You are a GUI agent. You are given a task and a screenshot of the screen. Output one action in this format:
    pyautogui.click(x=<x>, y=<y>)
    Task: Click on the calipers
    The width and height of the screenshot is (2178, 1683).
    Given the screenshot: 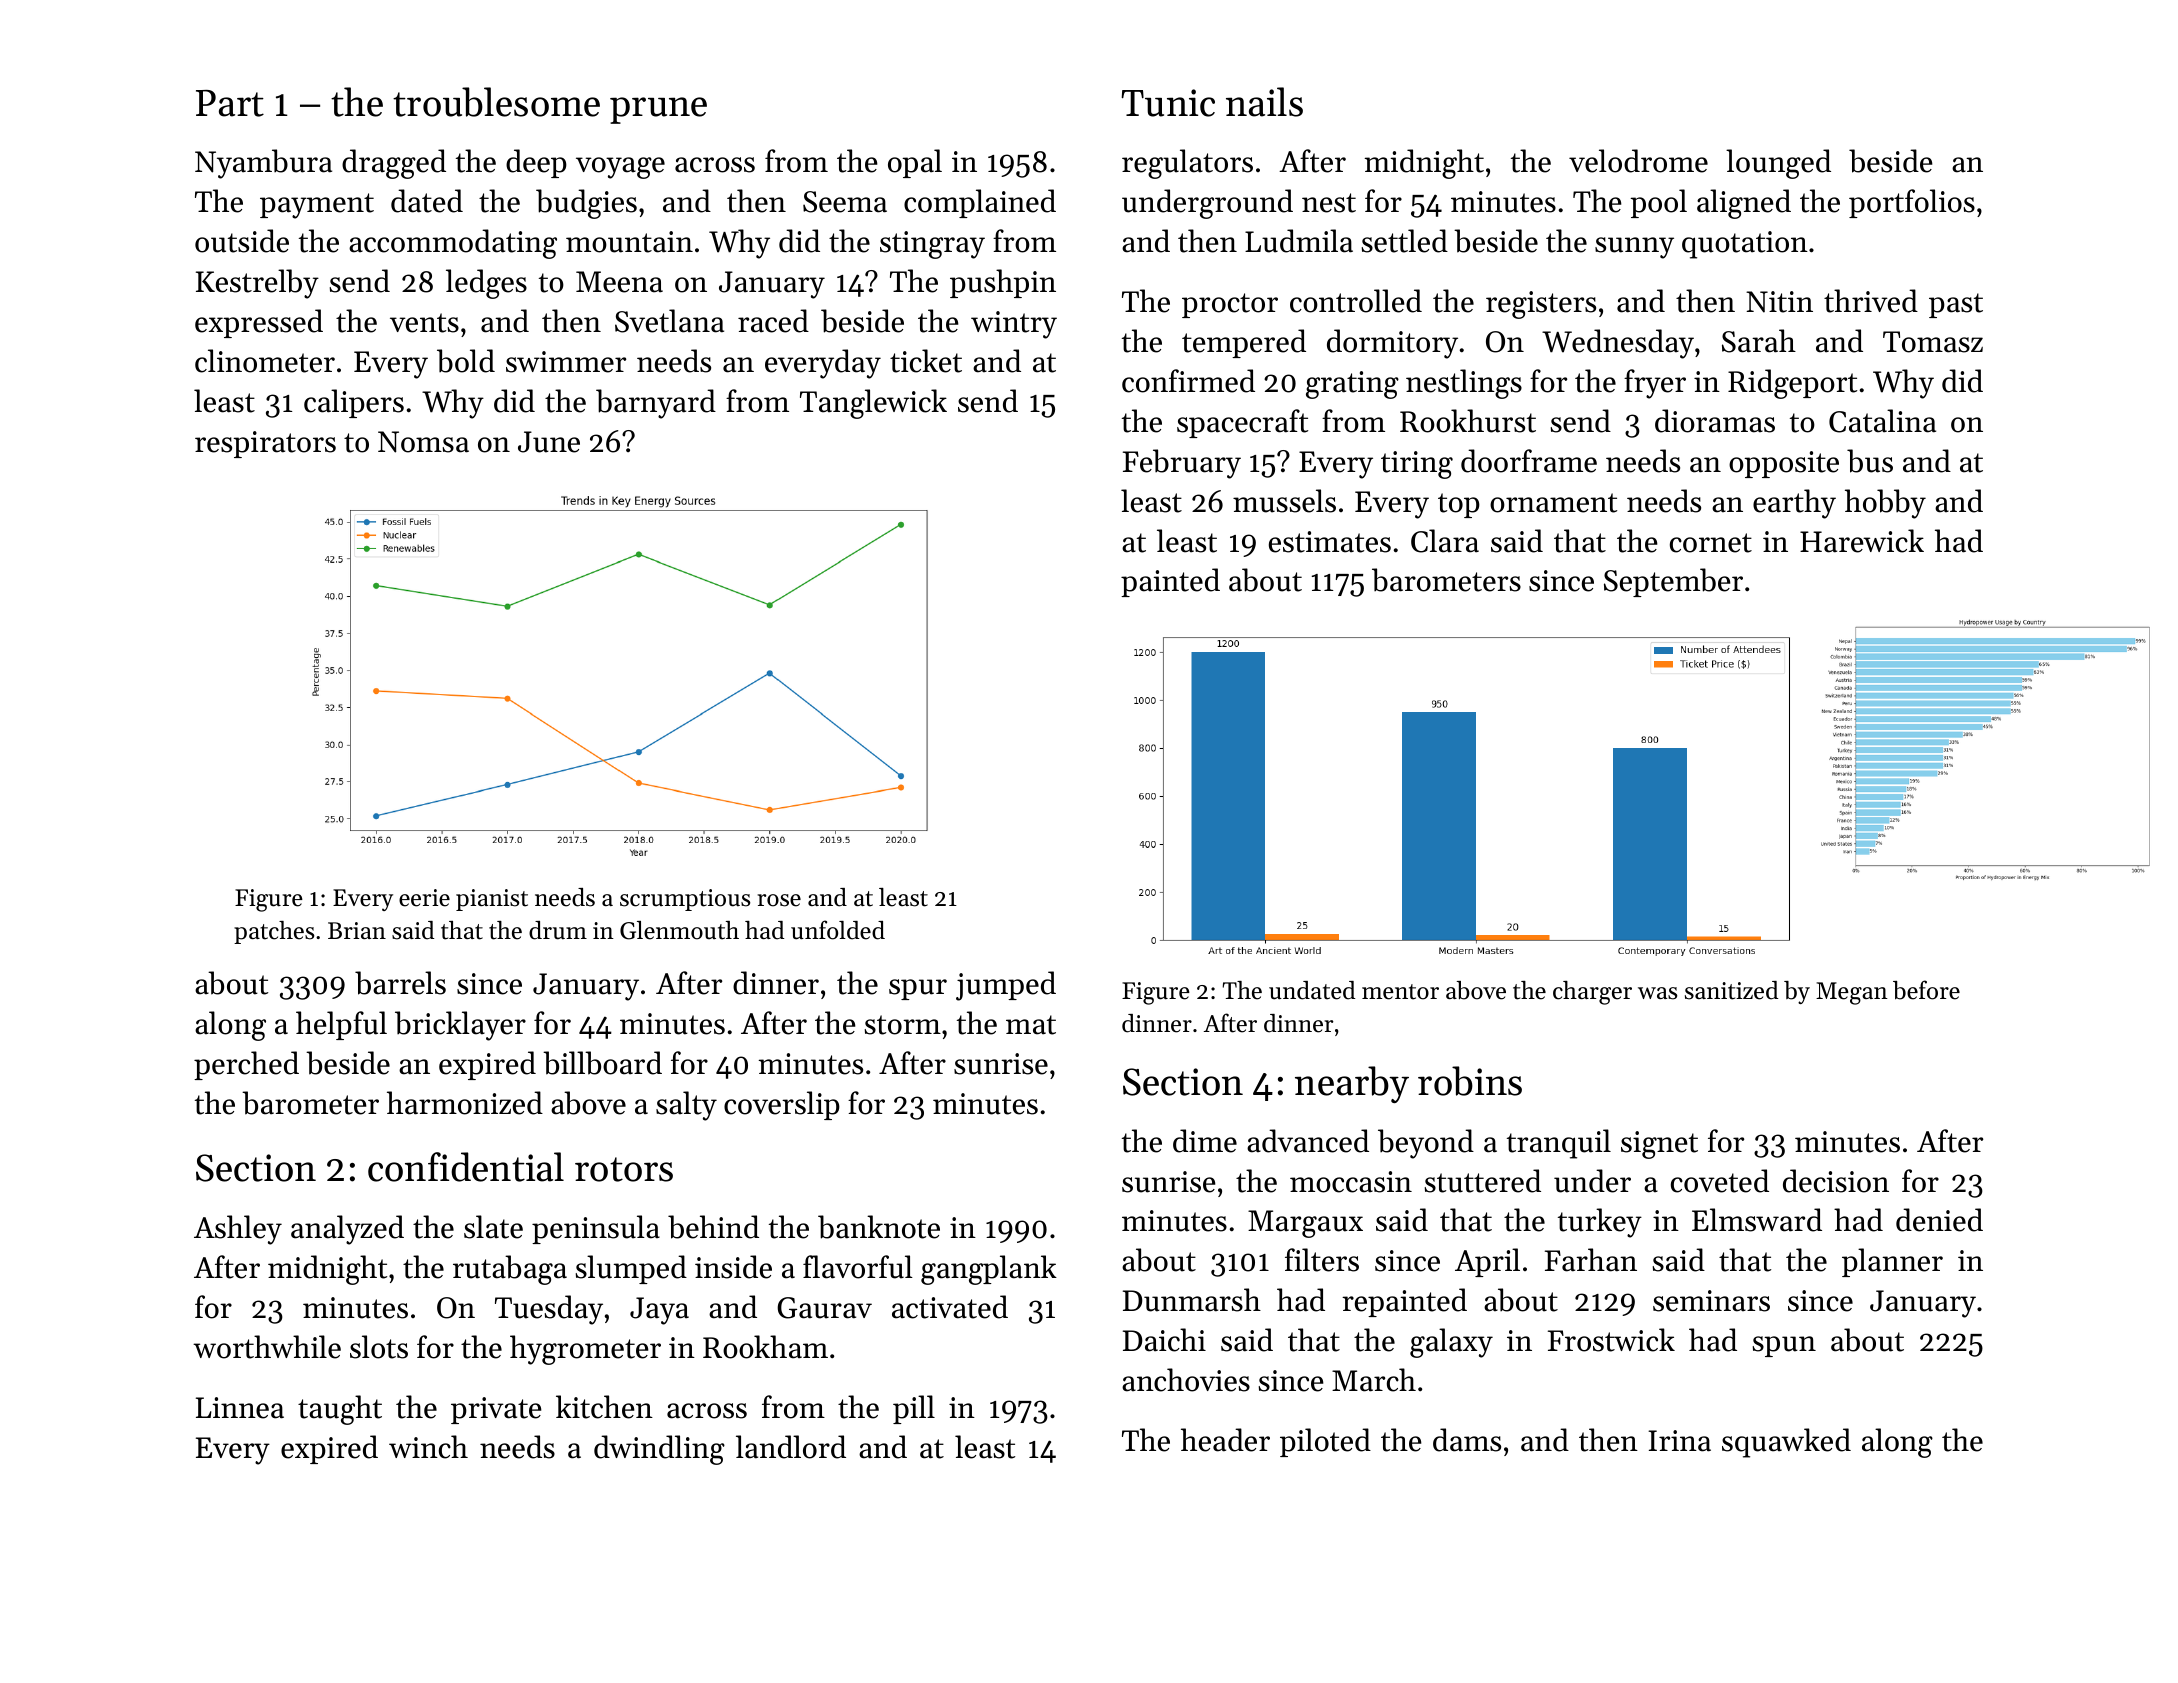 What is the action you would take?
    pyautogui.click(x=354, y=403)
